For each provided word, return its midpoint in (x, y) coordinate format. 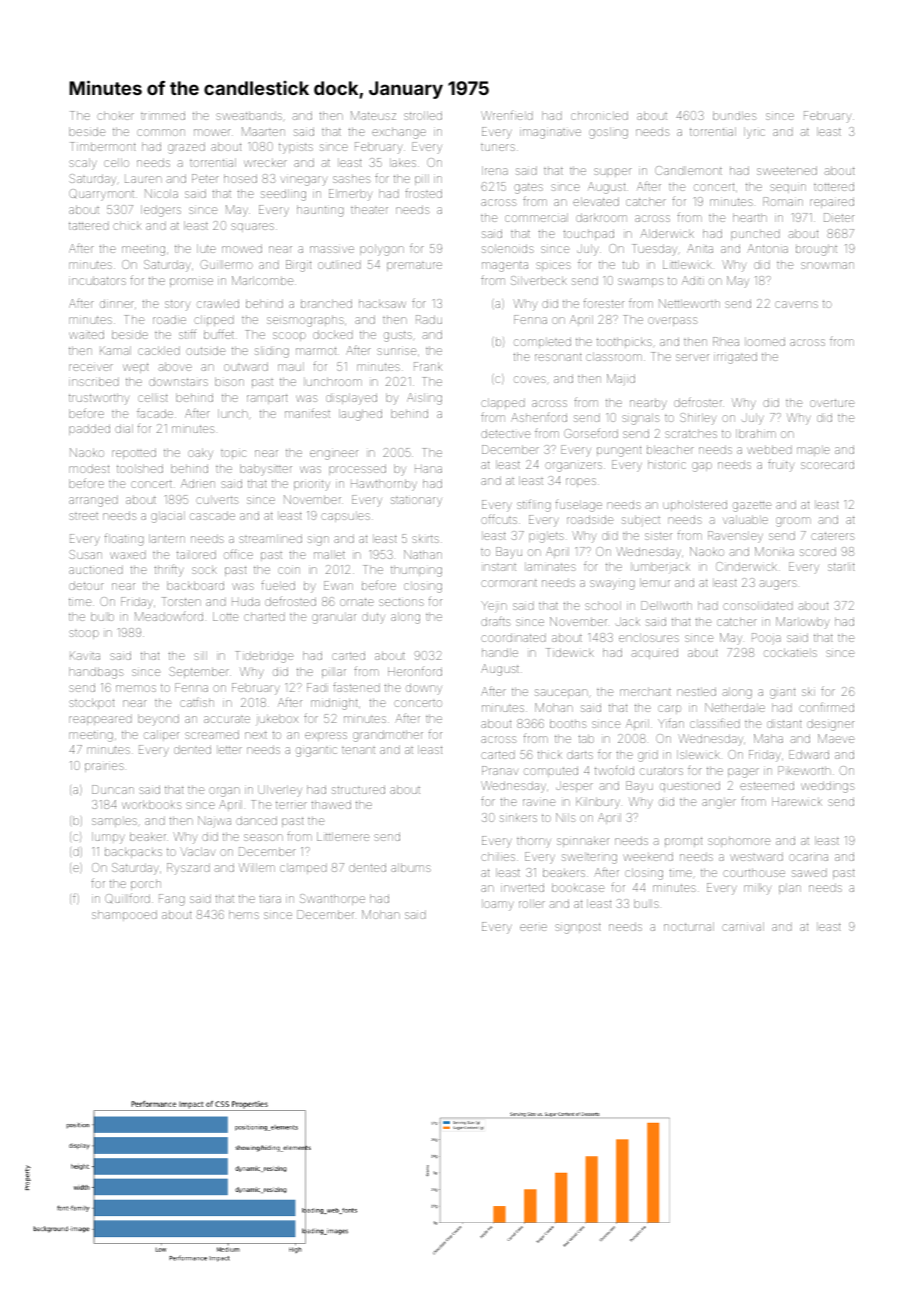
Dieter (839, 217)
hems (244, 914)
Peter (205, 178)
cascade (212, 515)
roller (532, 903)
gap (702, 467)
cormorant (509, 583)
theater (369, 210)
